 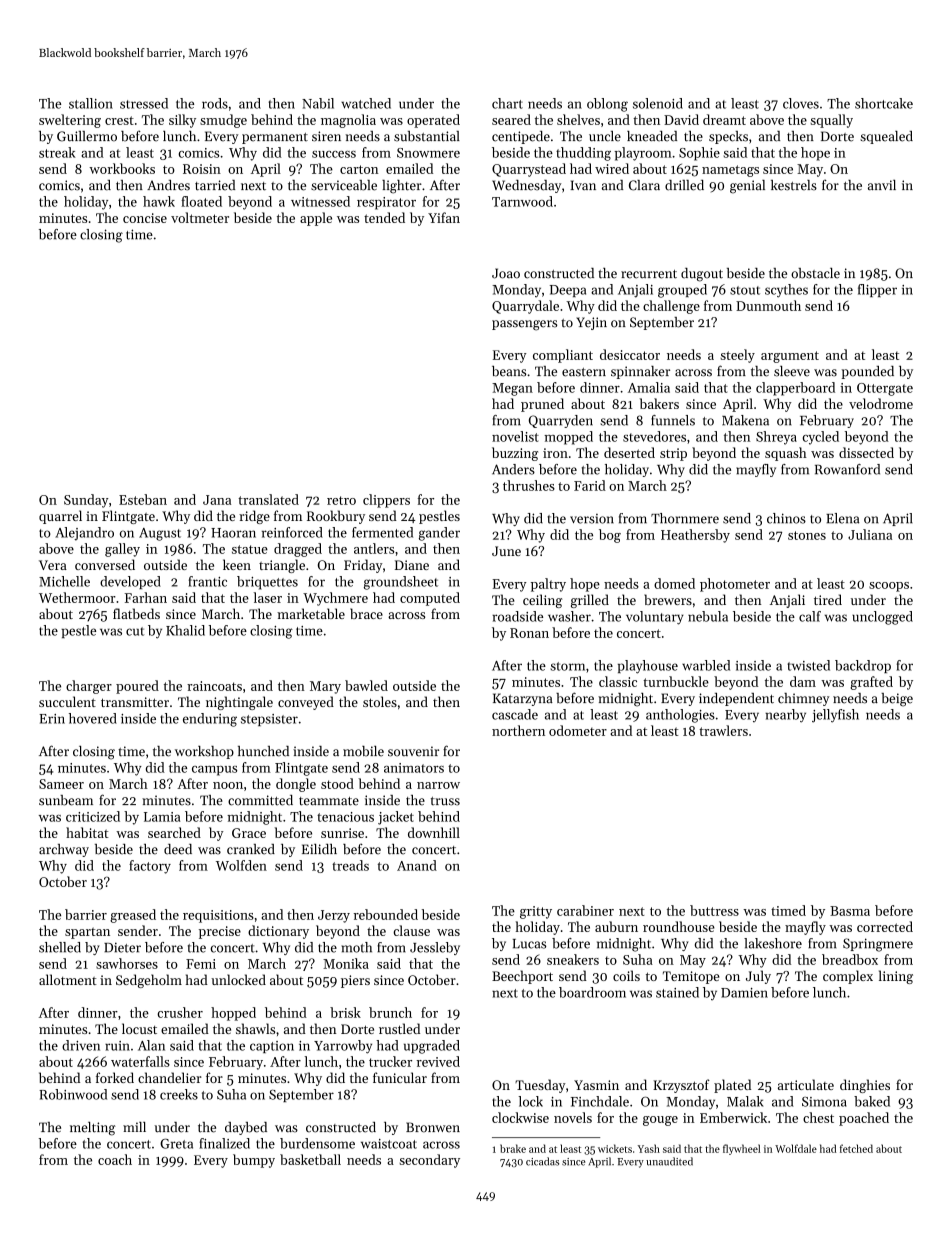 What do you see at coordinates (542, 601) in the screenshot?
I see `ceiling` at bounding box center [542, 601].
